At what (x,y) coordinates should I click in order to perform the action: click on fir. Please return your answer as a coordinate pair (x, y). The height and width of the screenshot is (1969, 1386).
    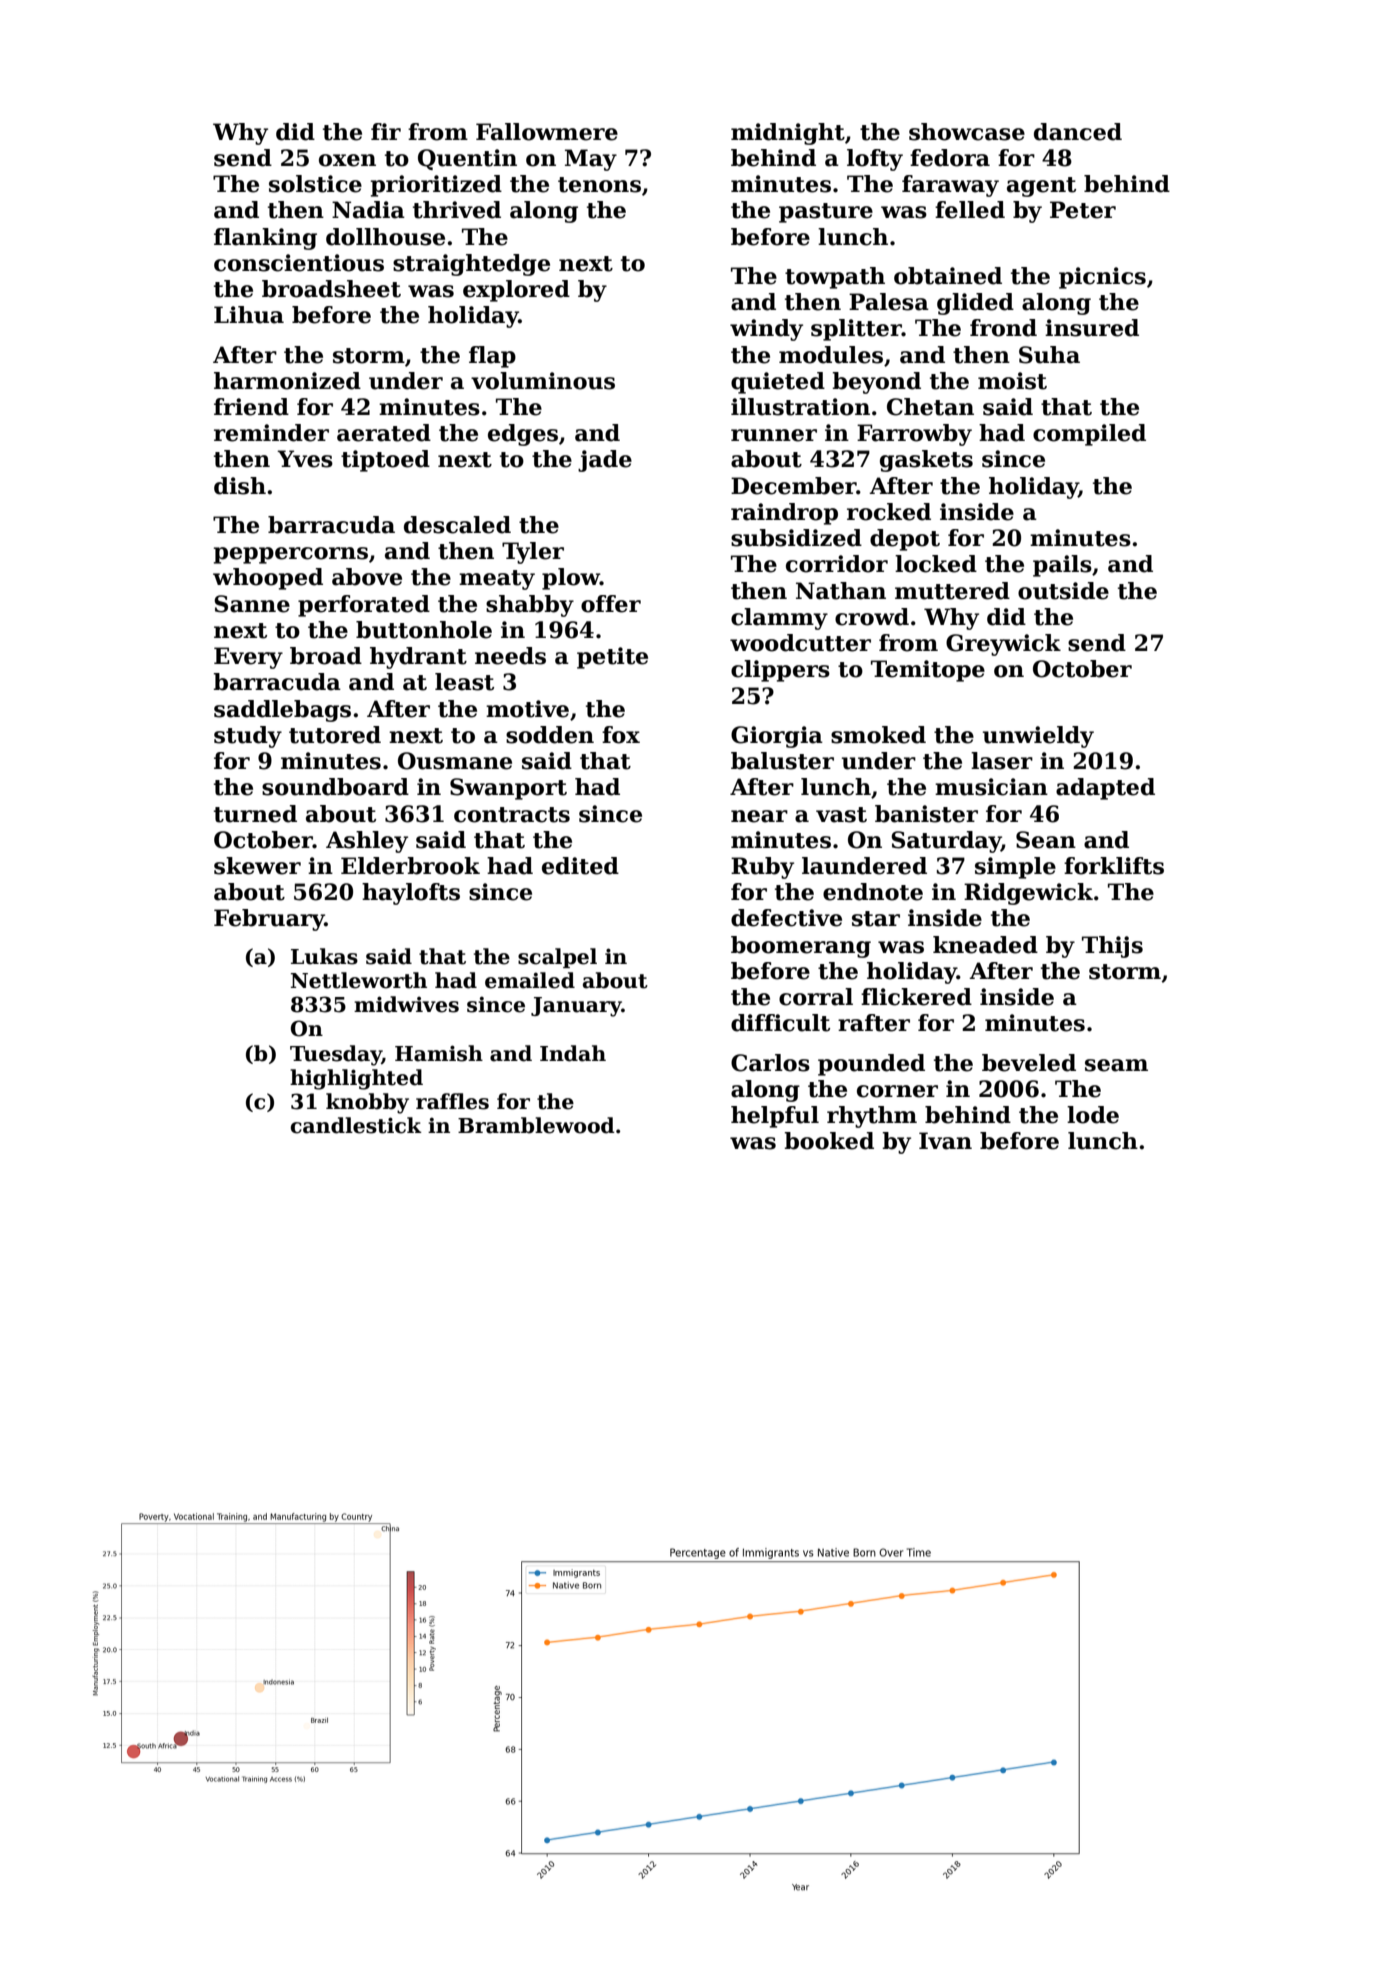
    Looking at the image, I should click on (386, 131).
